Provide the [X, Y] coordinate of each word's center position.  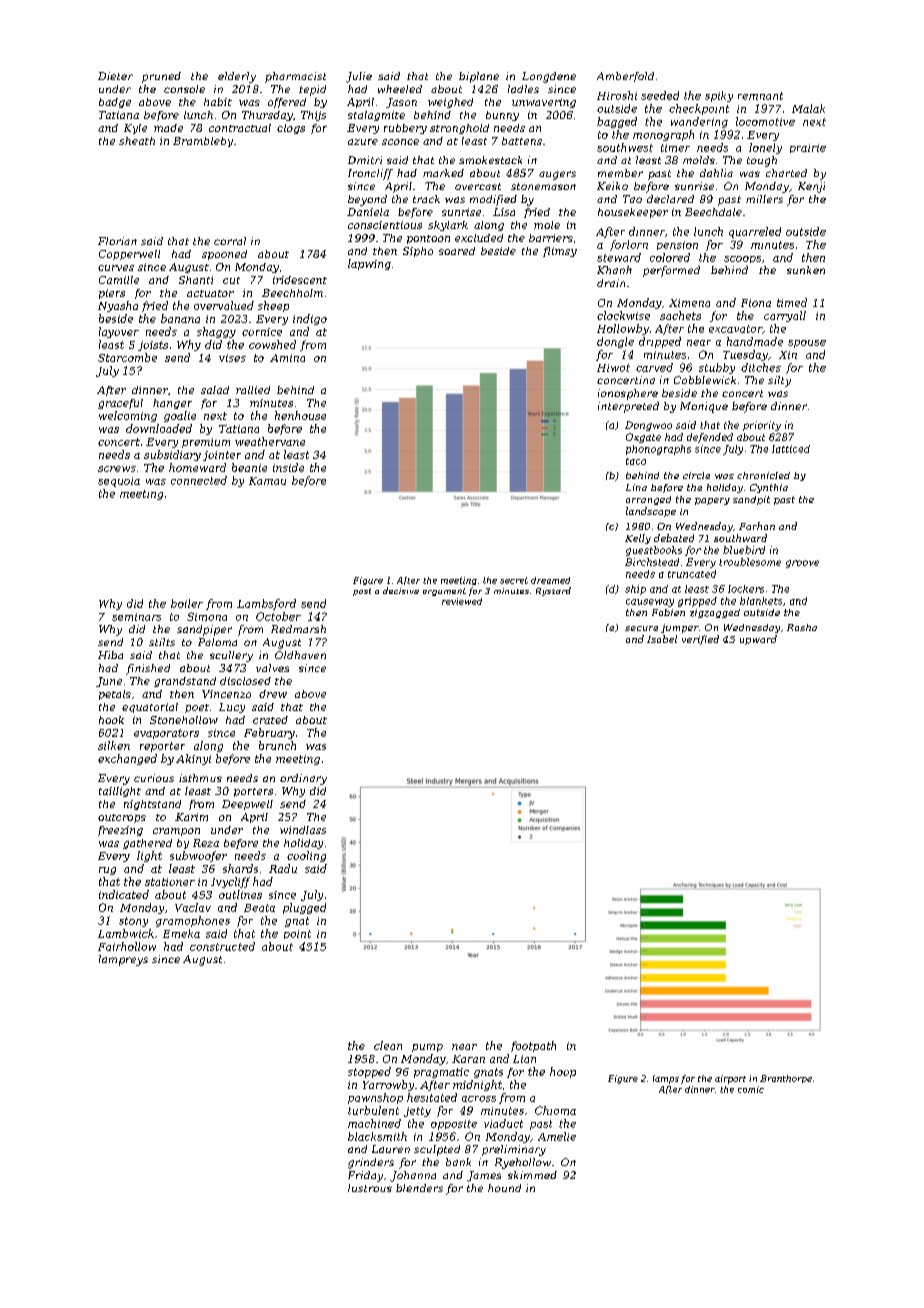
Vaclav [193, 907]
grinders [371, 1163]
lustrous [370, 1188]
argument [444, 592]
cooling [306, 856]
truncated [692, 574]
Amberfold [625, 77]
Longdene [549, 77]
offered [287, 103]
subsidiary [172, 455]
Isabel [662, 639]
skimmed [532, 1175]
